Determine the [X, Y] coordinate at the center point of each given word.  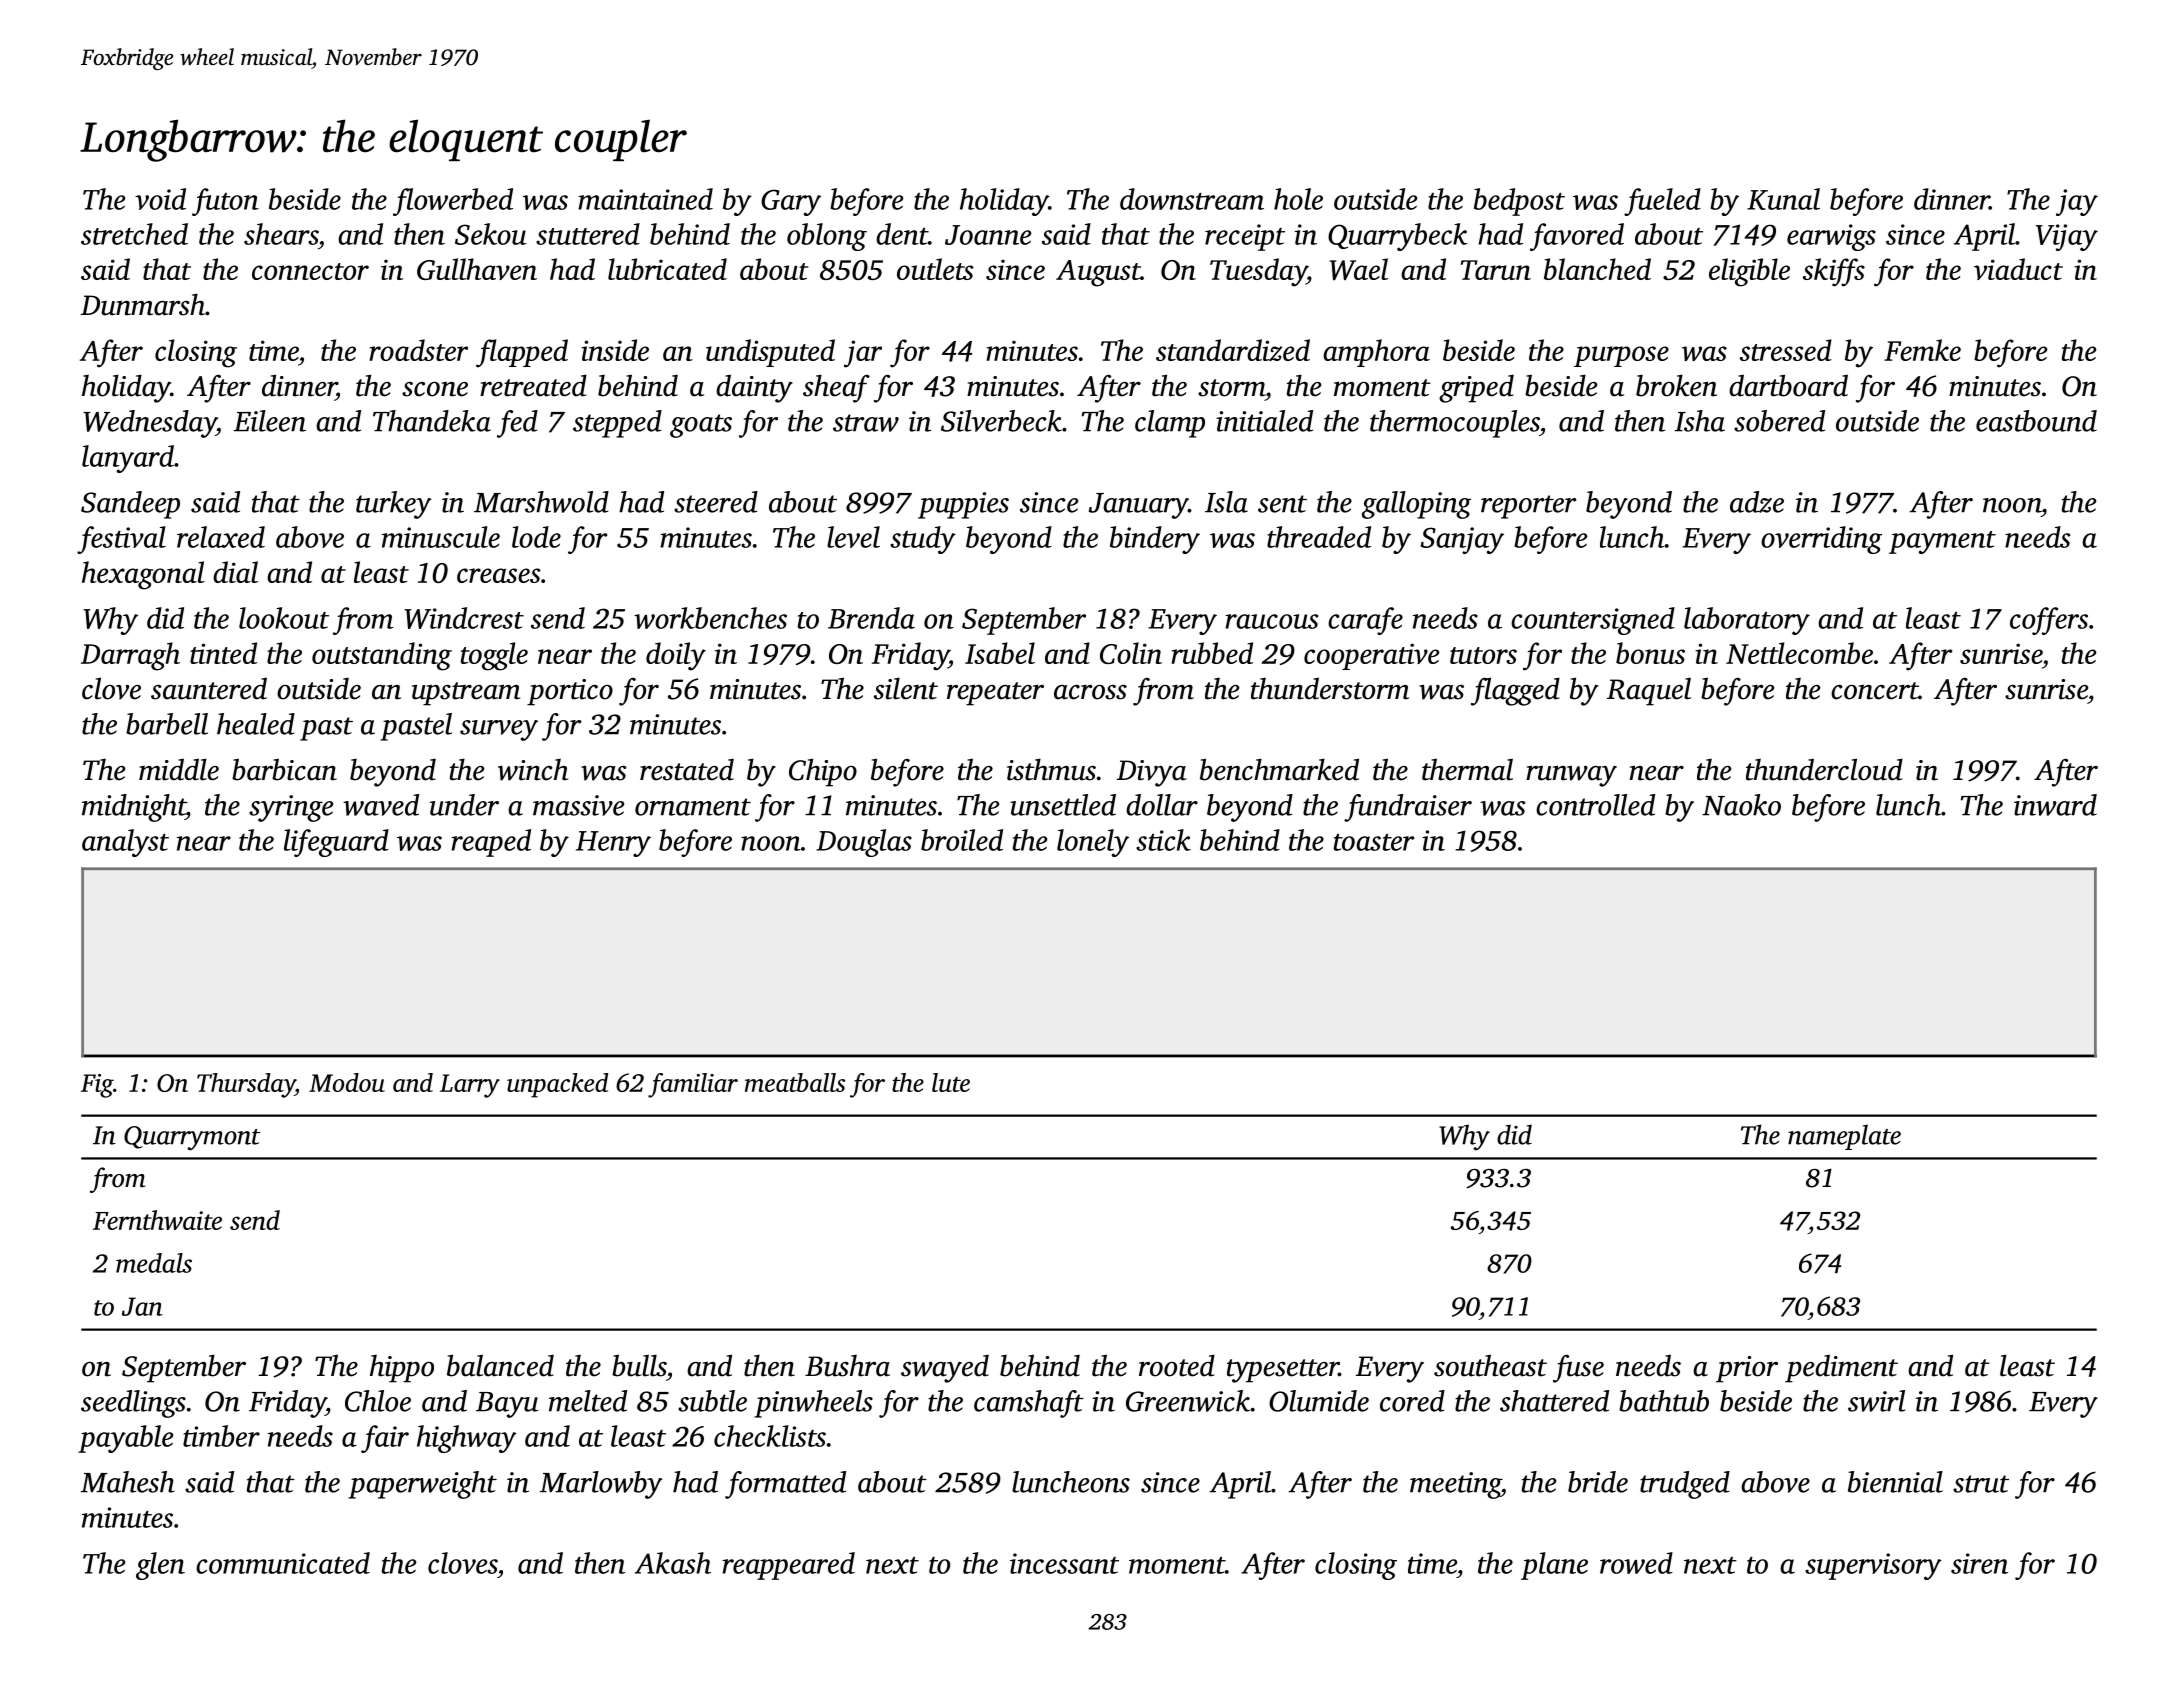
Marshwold [541, 502]
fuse [1578, 1369]
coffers [2049, 621]
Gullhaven [477, 269]
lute [951, 1082]
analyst [125, 843]
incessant [1064, 1563]
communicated [283, 1563]
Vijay [2067, 237]
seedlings [133, 1404]
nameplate [1844, 1137]
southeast [1490, 1365]
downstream [1192, 199]
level [853, 537]
